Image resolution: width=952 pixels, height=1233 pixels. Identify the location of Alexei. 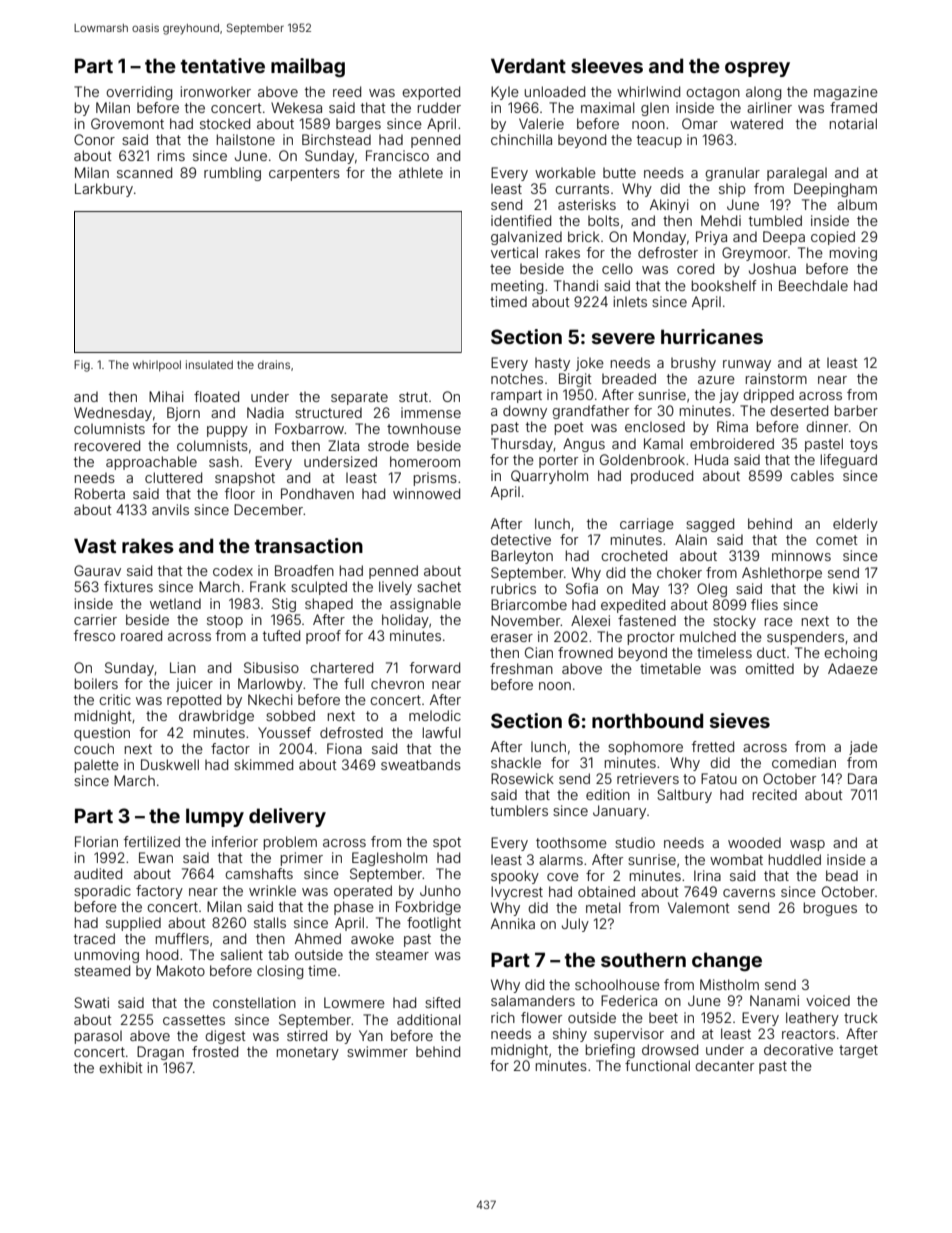
(590, 620).
